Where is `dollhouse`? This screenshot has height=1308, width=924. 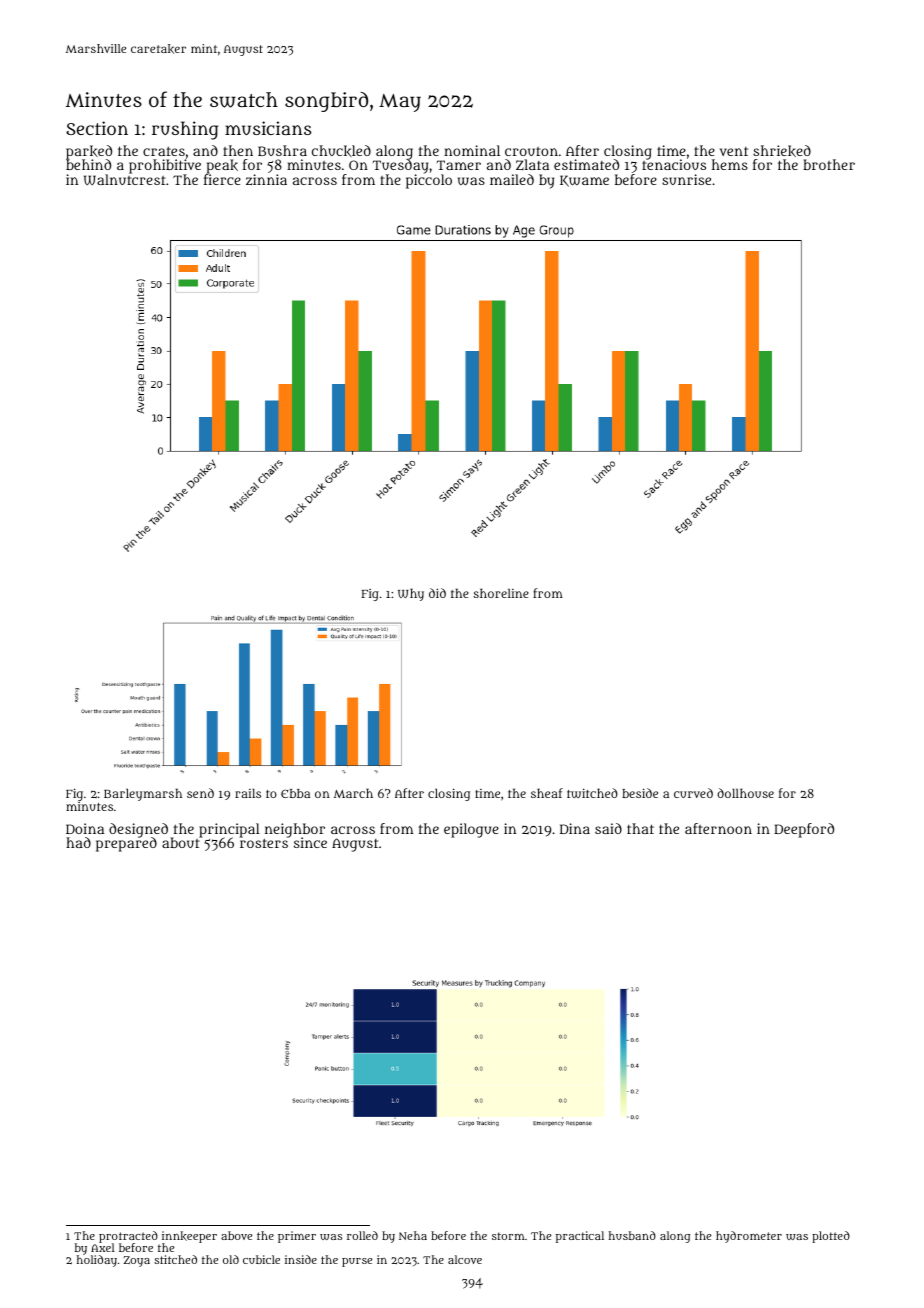
dollhouse is located at coordinates (745, 793).
